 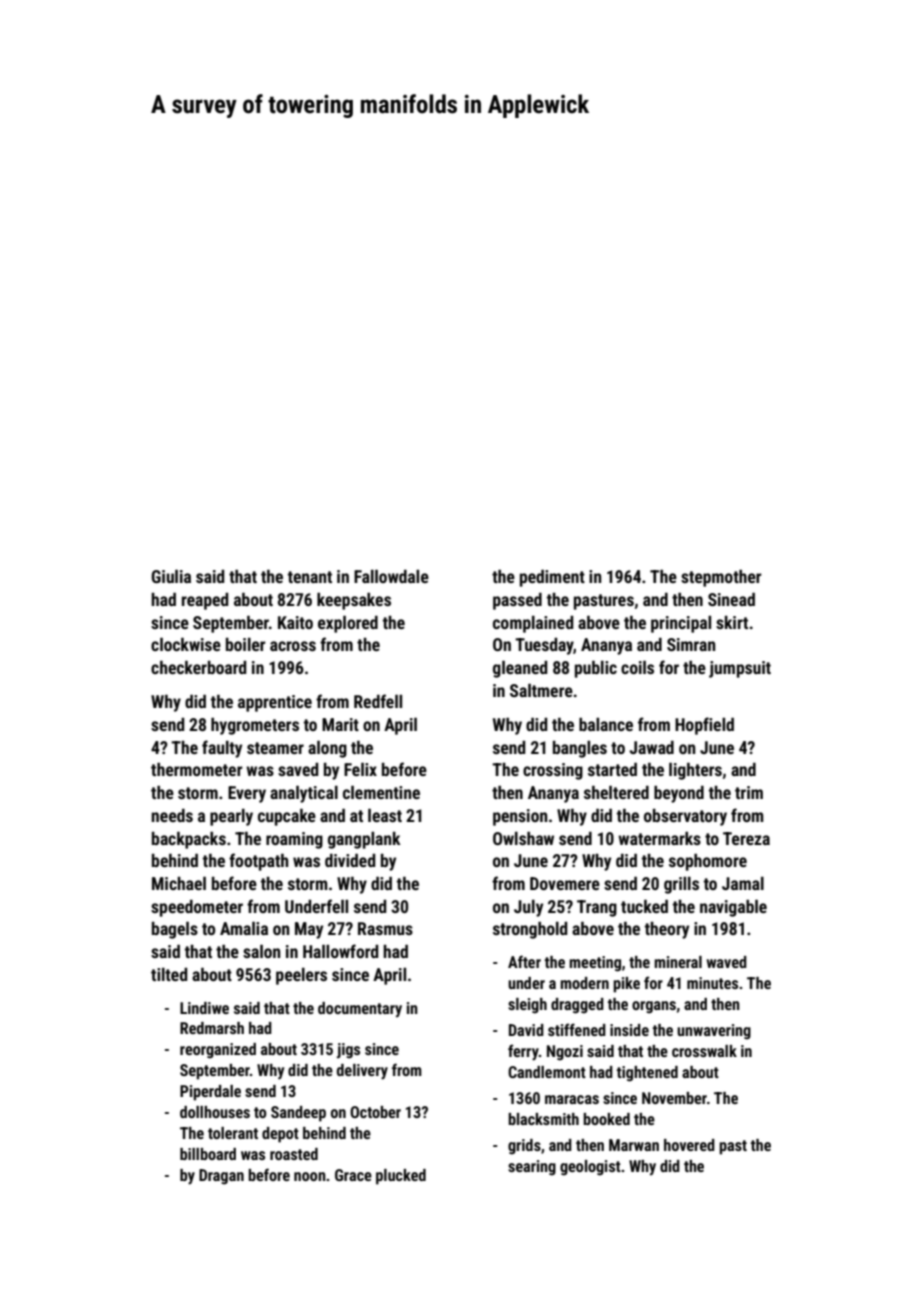 What do you see at coordinates (523, 838) in the screenshot?
I see `Owlshaw` at bounding box center [523, 838].
